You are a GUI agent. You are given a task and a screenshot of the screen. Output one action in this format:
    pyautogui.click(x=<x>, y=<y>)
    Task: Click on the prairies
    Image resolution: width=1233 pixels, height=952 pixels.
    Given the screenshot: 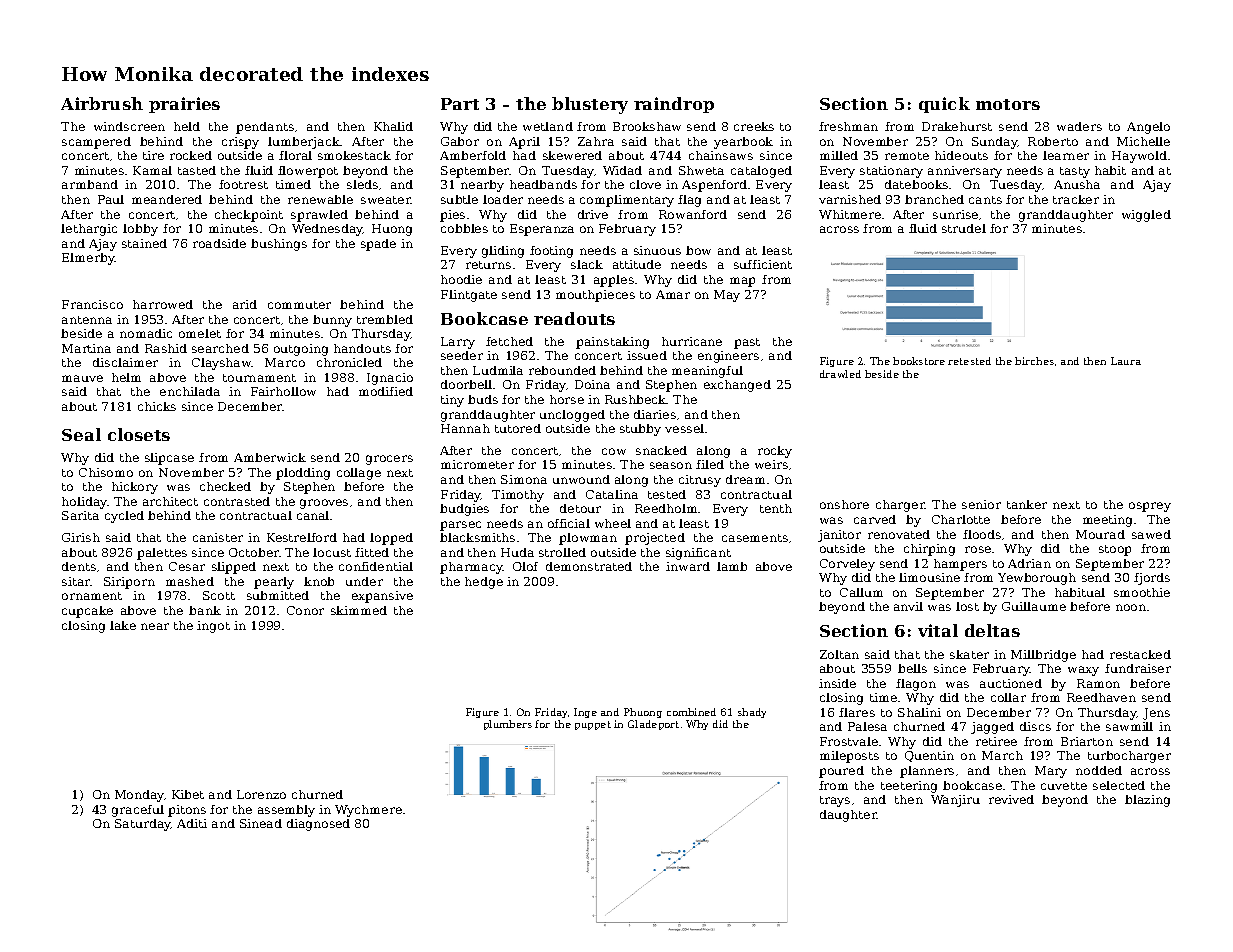 What is the action you would take?
    pyautogui.click(x=184, y=105)
